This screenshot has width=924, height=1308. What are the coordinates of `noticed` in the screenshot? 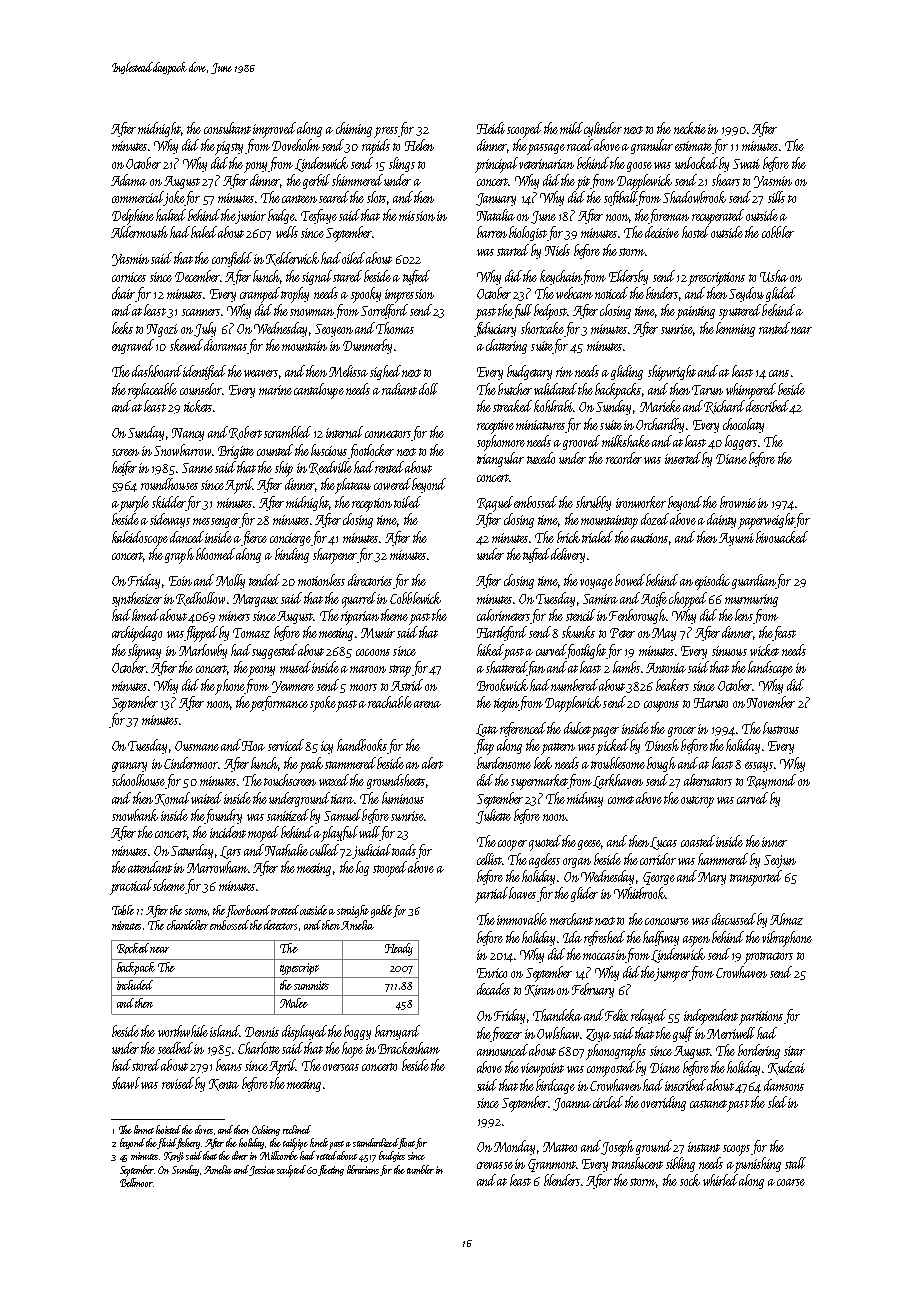 It's located at (611, 293).
